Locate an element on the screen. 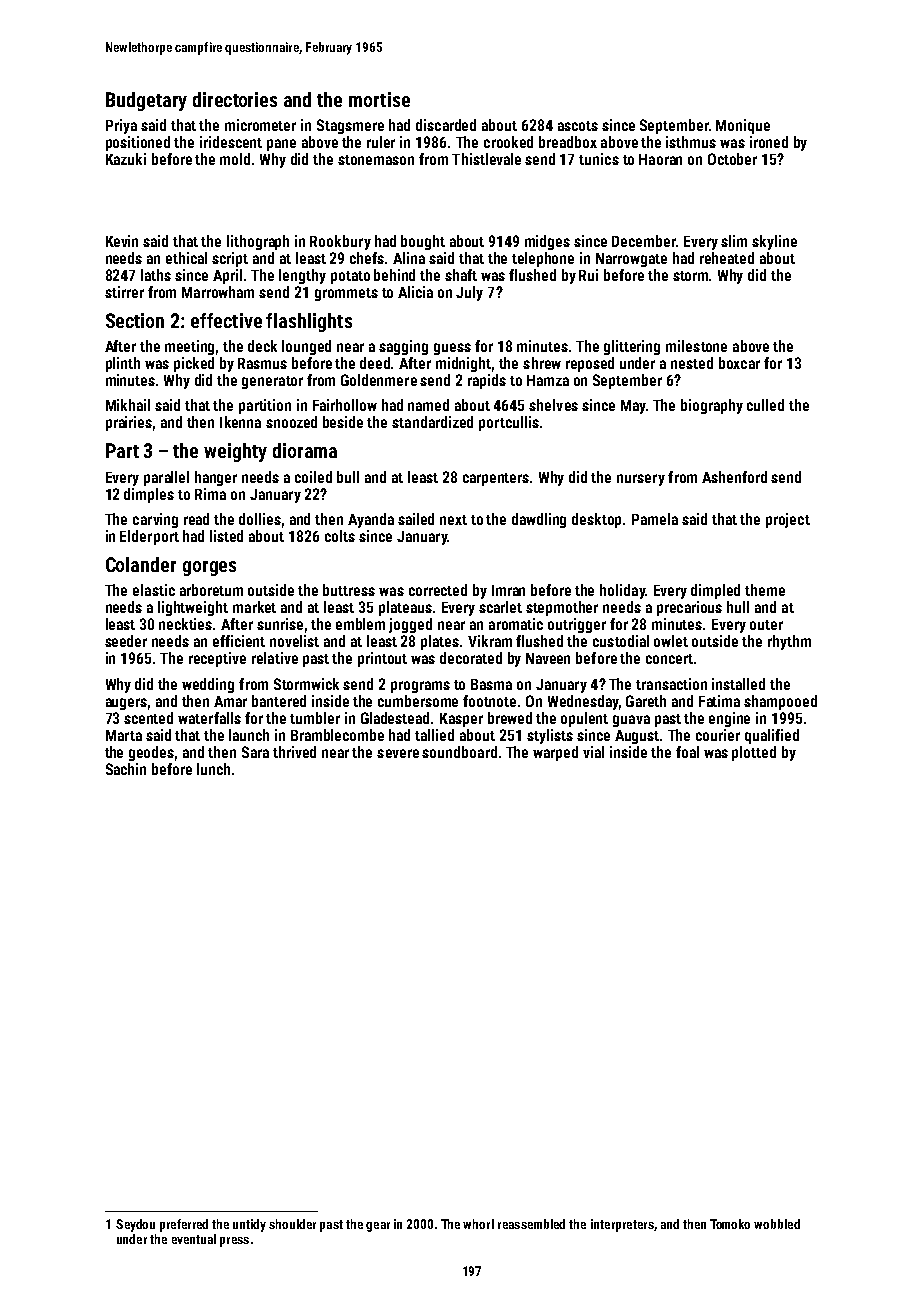 Image resolution: width=924 pixels, height=1308 pixels. milestone is located at coordinates (696, 346).
